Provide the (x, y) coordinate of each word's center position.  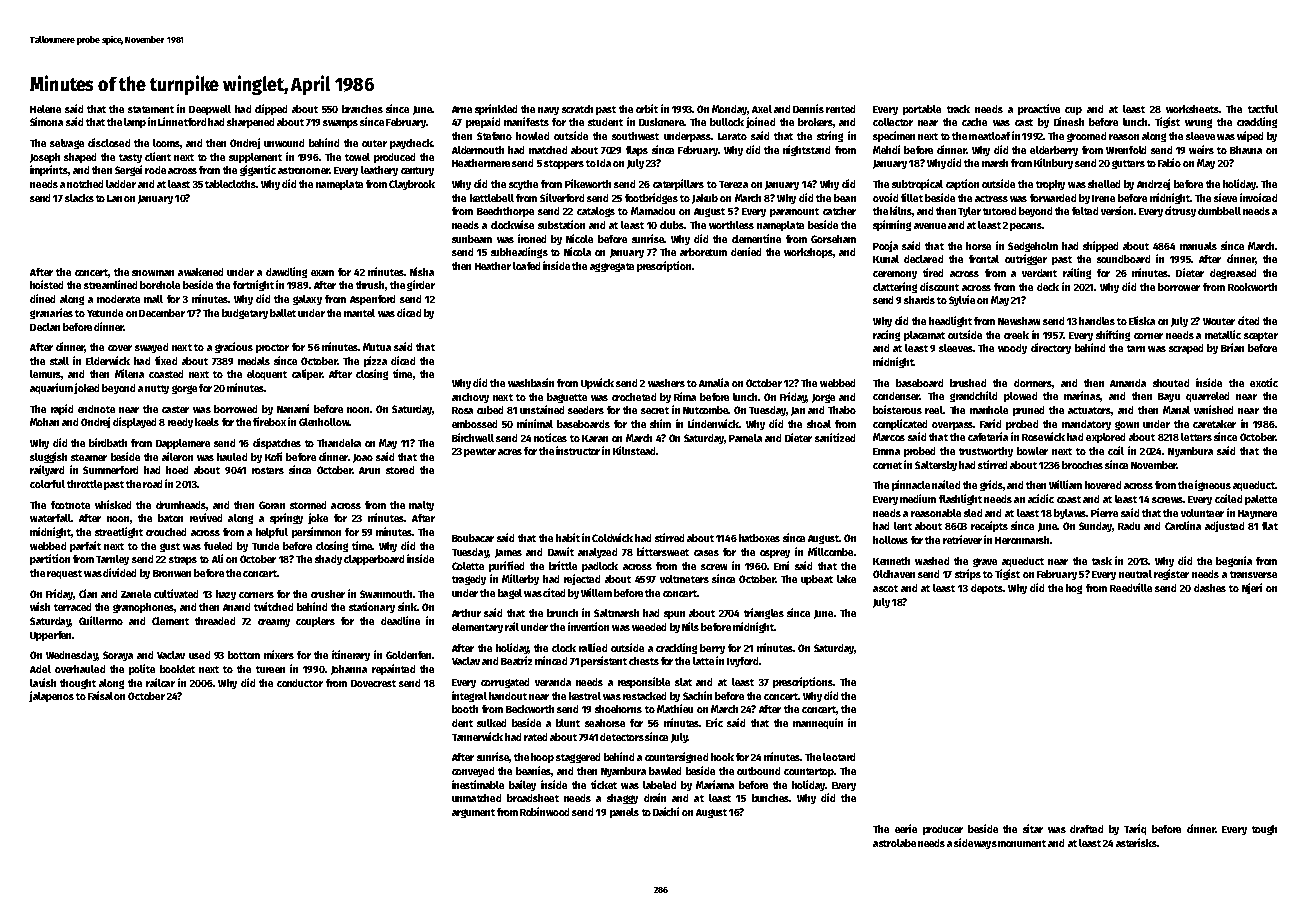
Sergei (128, 170)
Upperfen (50, 636)
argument (473, 813)
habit (568, 537)
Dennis (808, 108)
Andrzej (1153, 184)
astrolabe (894, 843)
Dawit (561, 551)
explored (1105, 438)
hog (1074, 589)
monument (1022, 843)
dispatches (277, 443)
